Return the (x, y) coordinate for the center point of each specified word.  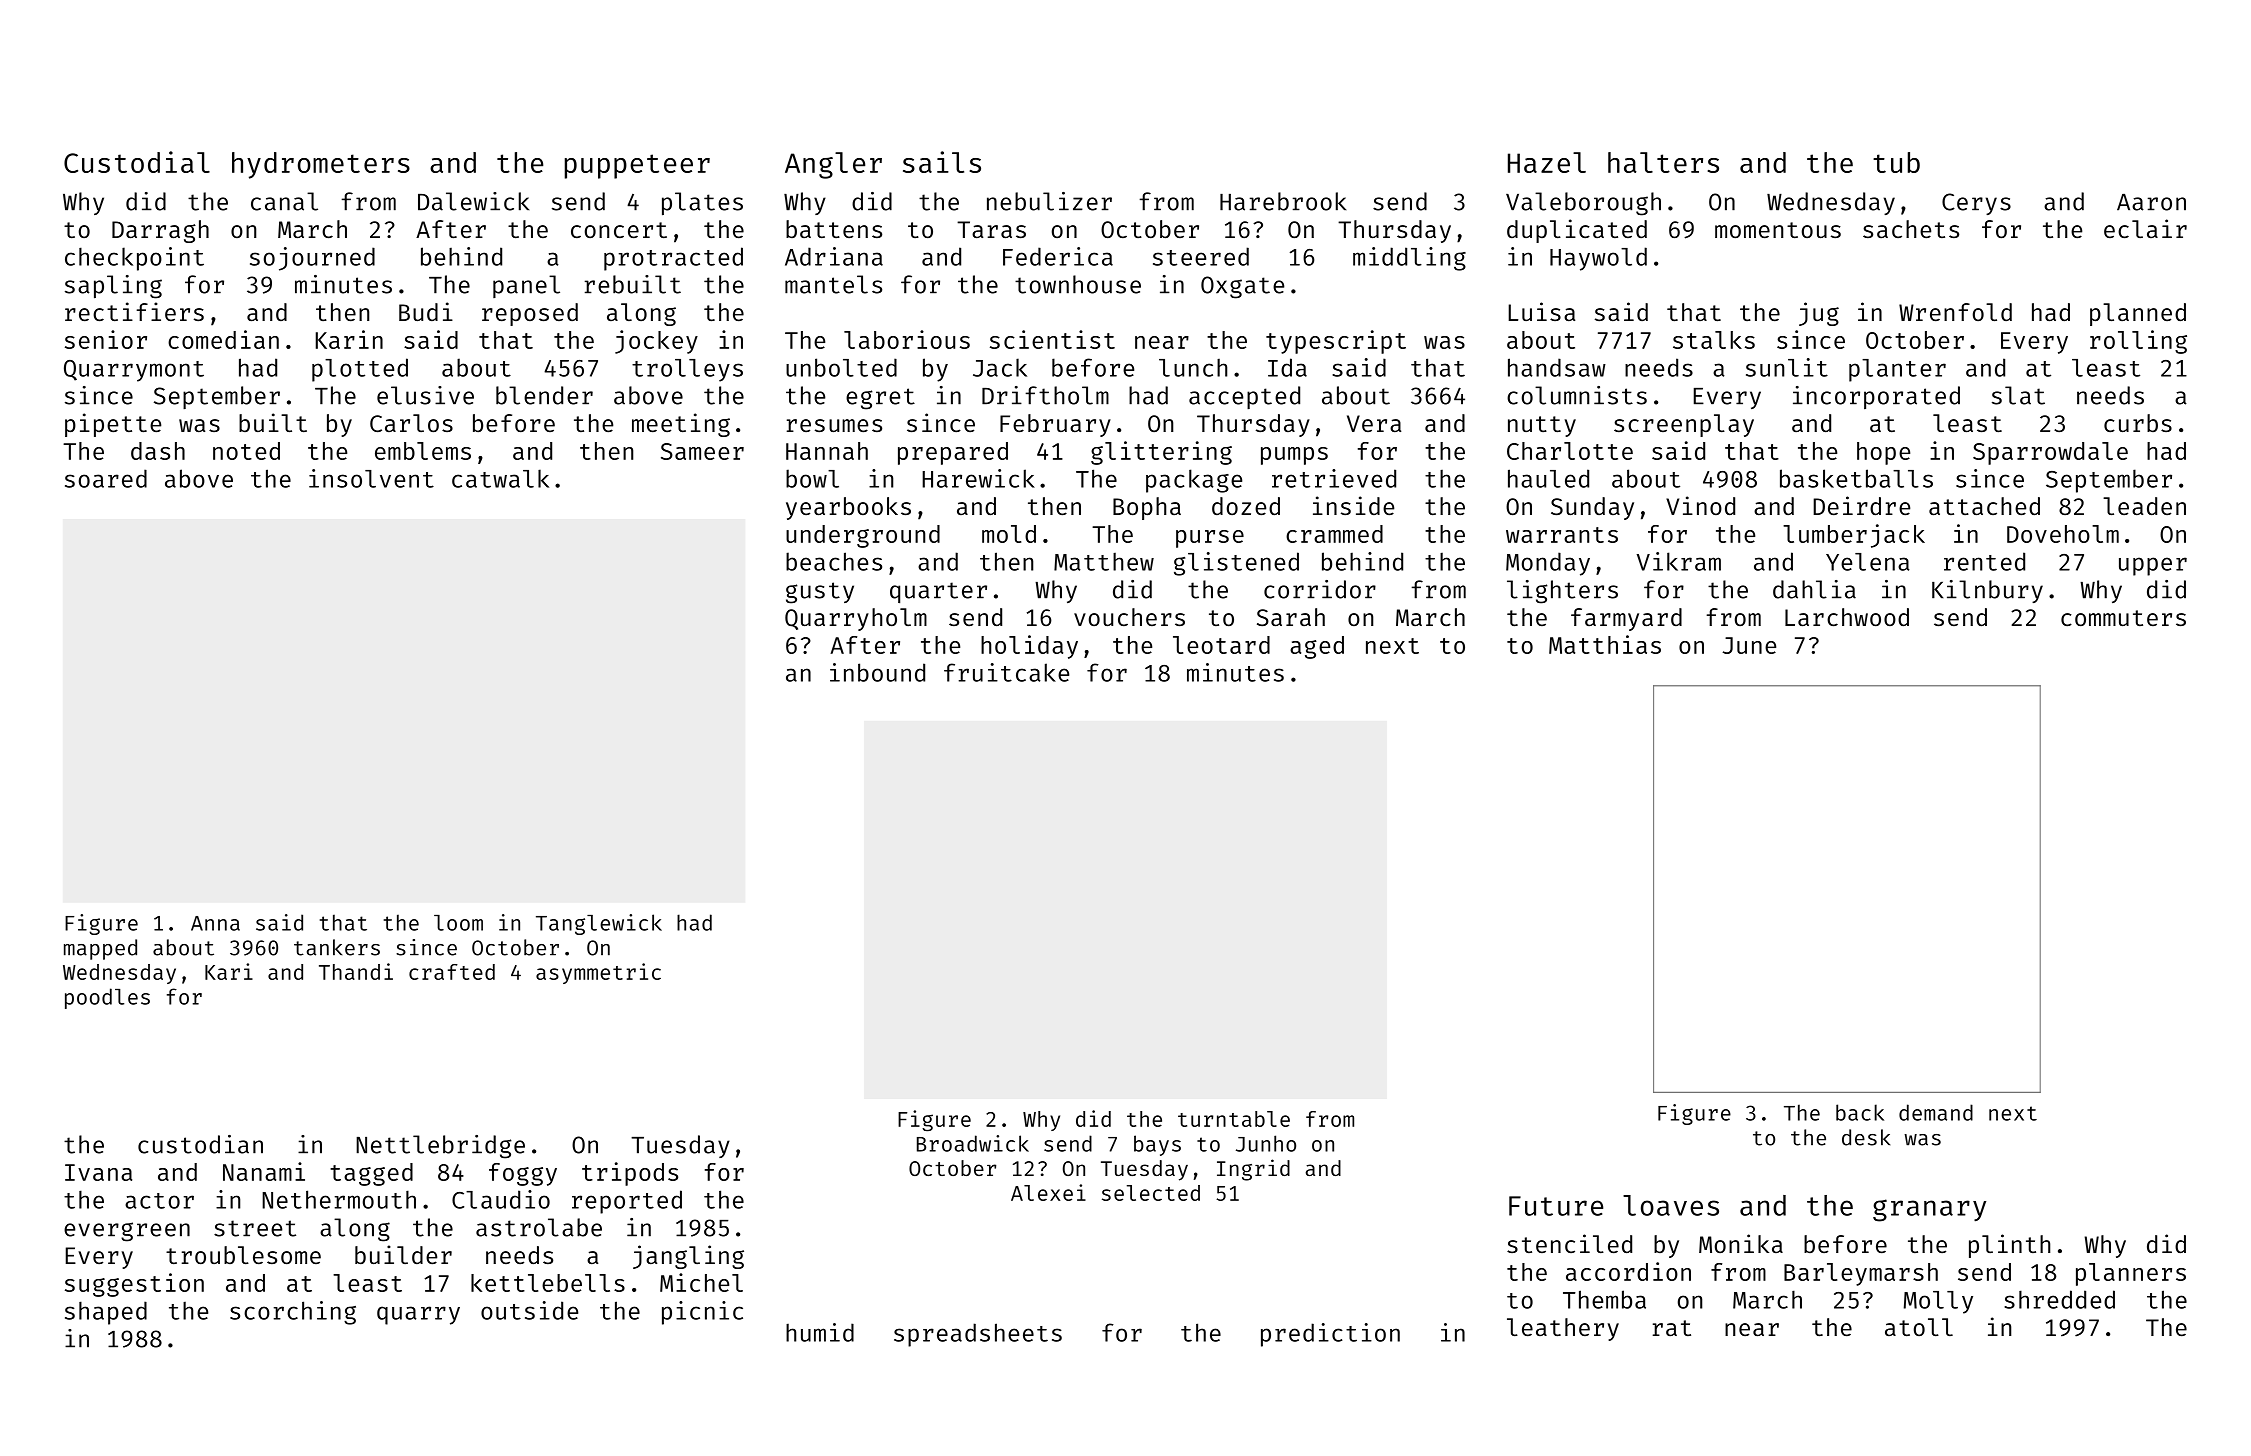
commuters (2123, 618)
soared (106, 478)
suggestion (134, 1285)
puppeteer (637, 166)
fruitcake (1006, 672)
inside (1353, 505)
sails (942, 162)
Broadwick (973, 1143)
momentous (1778, 230)
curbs (2138, 423)
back (1860, 1112)
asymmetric (598, 973)
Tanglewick (599, 924)
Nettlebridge (440, 1147)
